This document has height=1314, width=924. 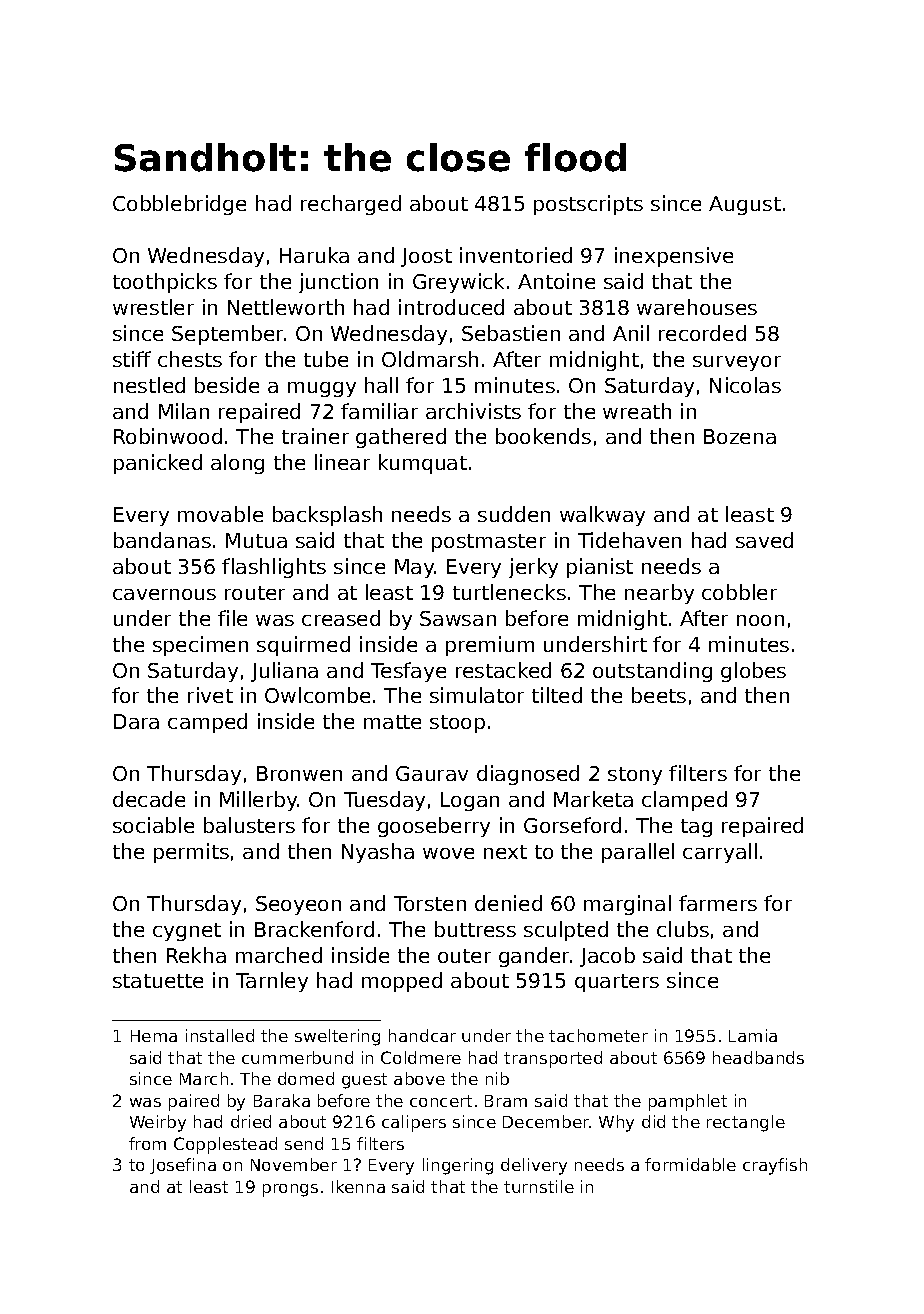 I want to click on toothpicks, so click(x=165, y=283).
